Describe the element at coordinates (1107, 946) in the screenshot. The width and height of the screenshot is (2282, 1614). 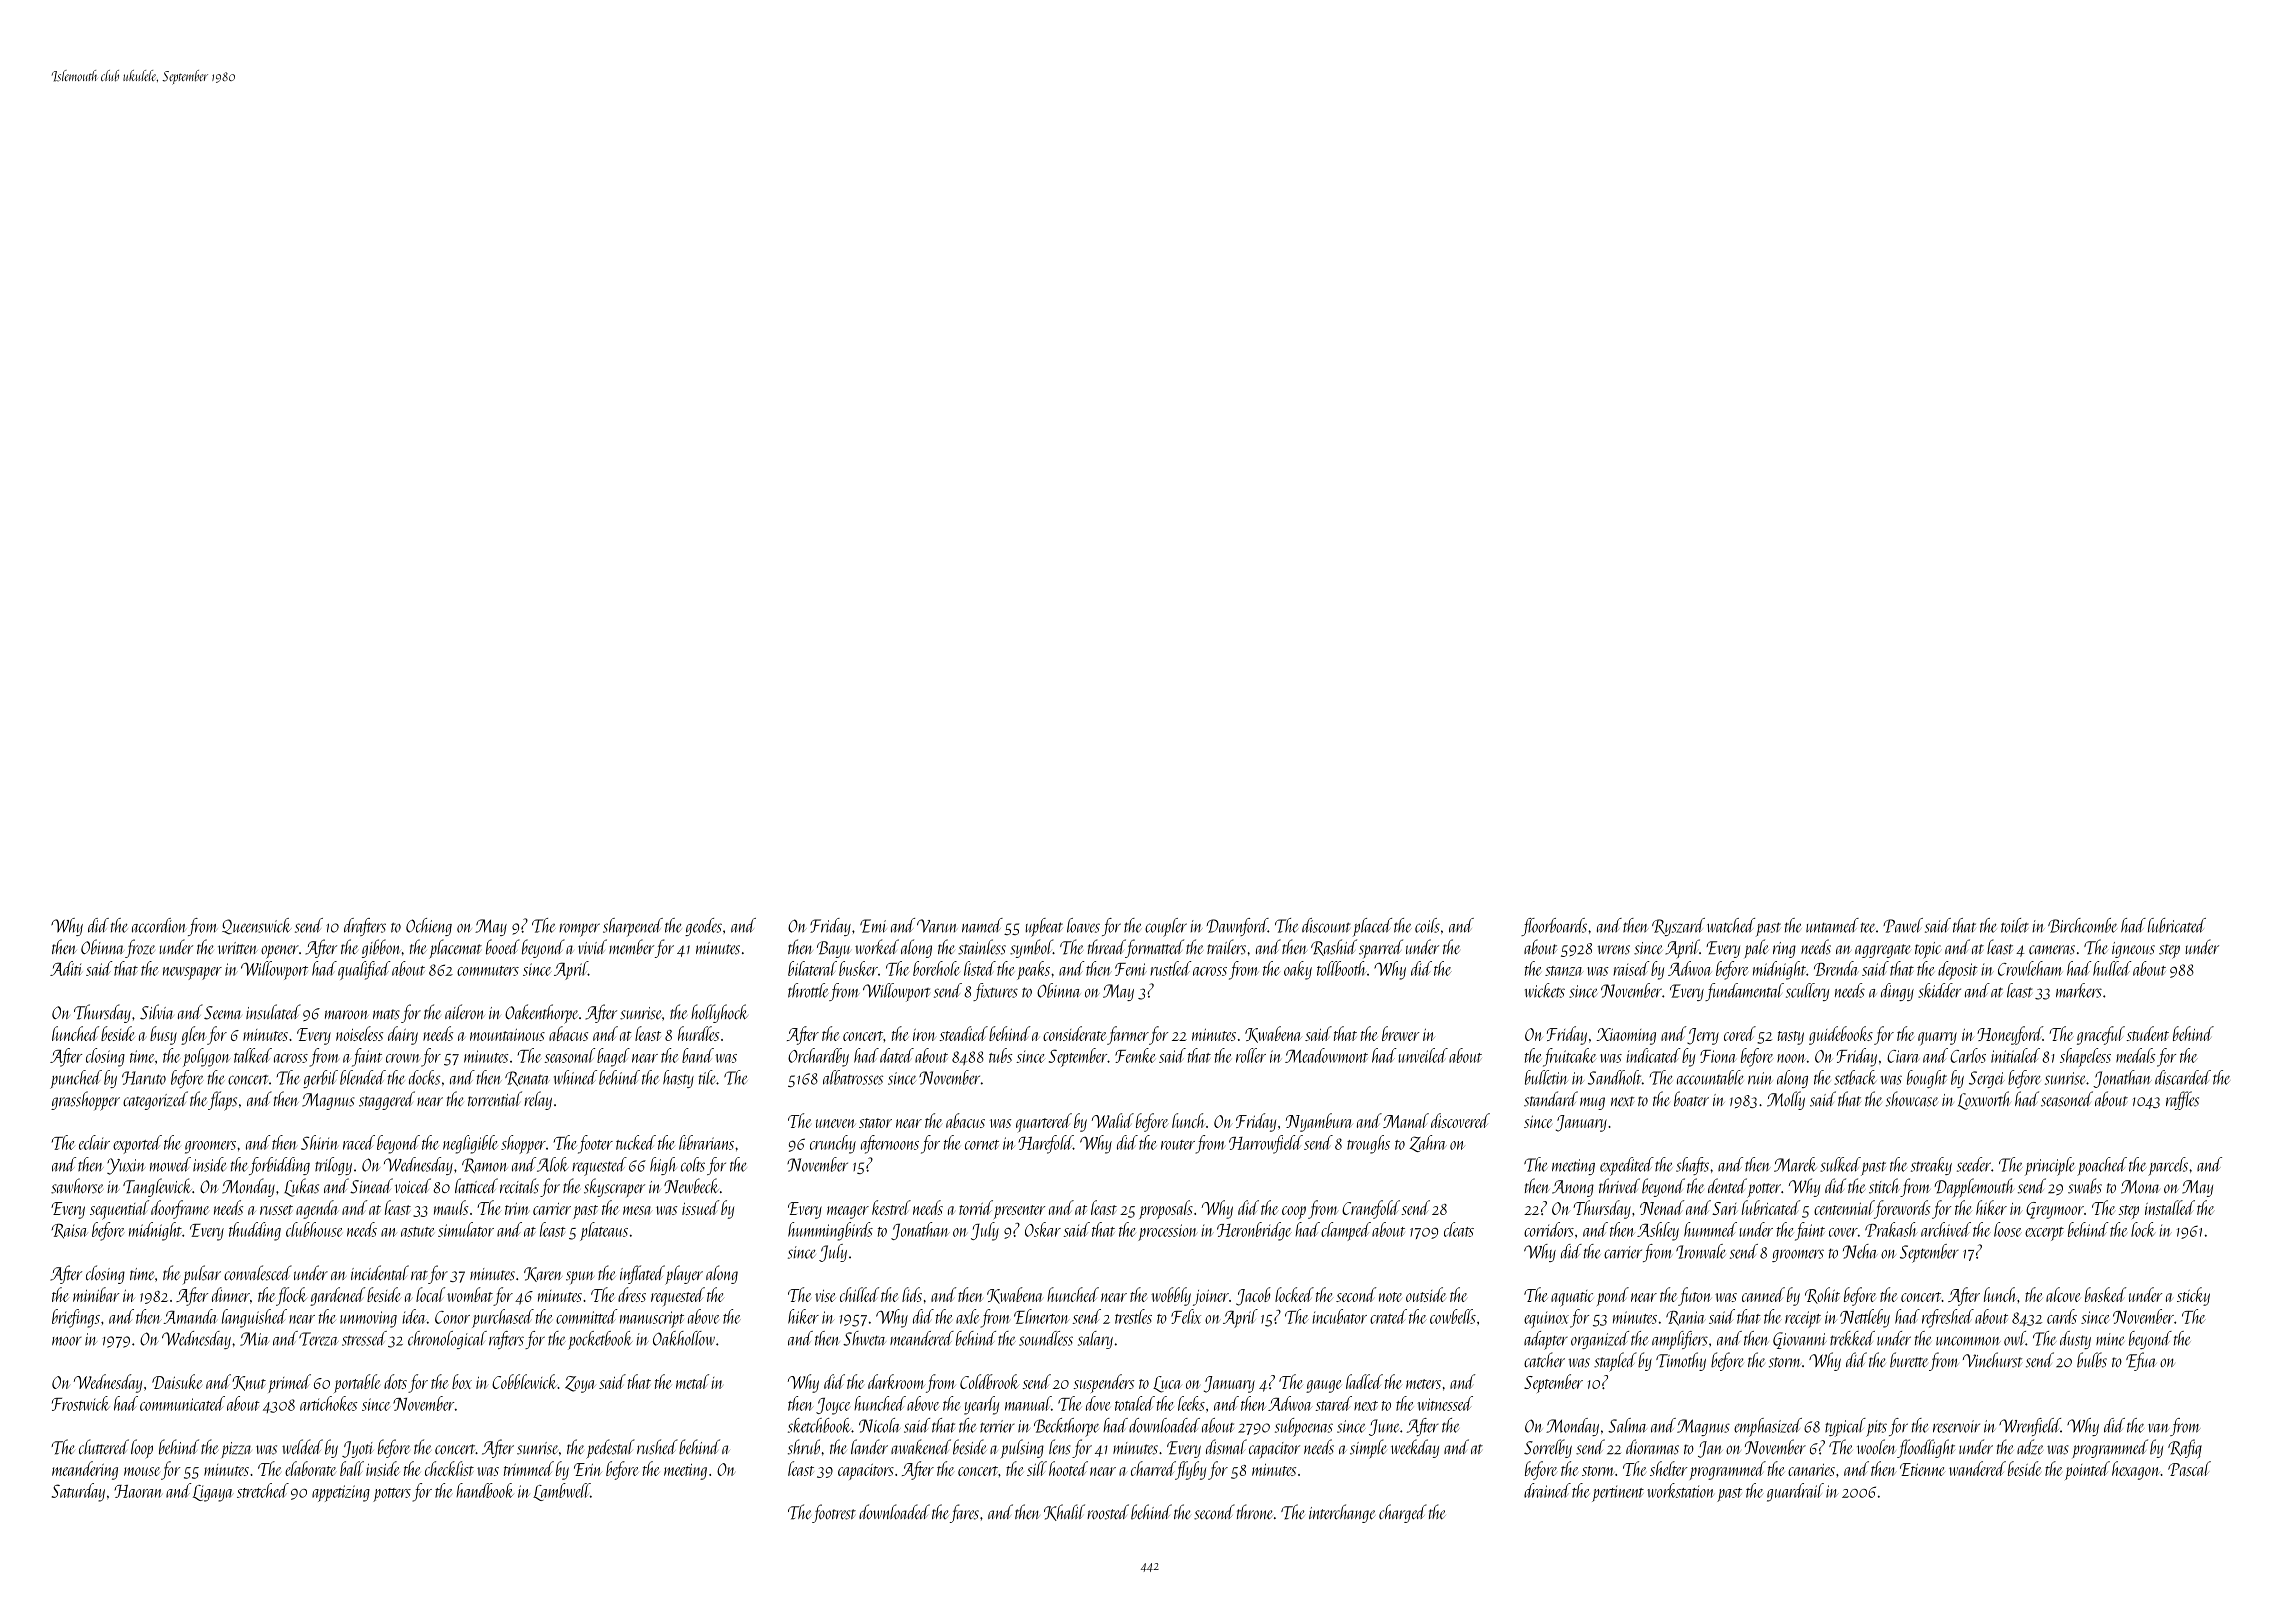
I see `thread` at that location.
